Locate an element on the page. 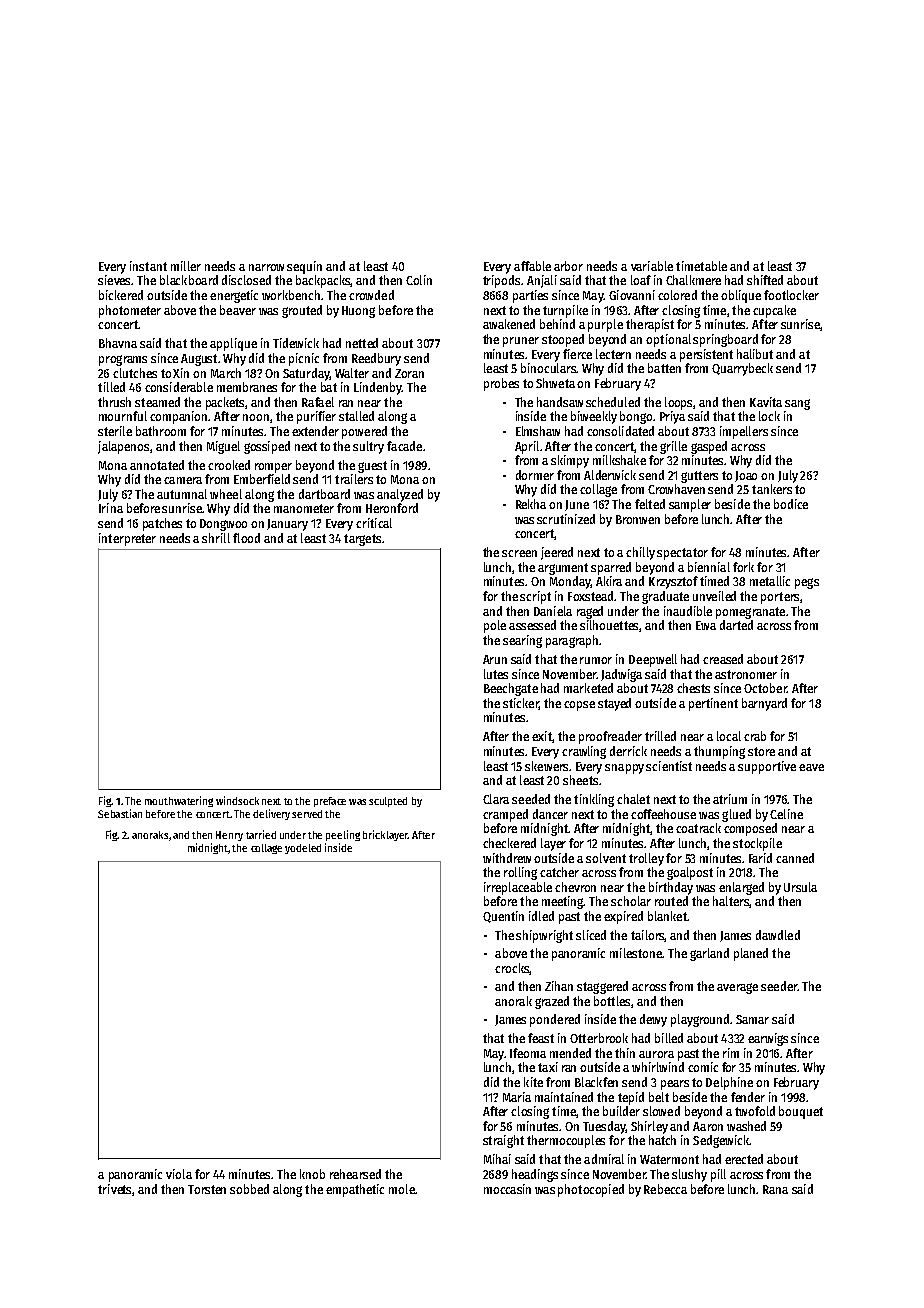  crocks is located at coordinates (512, 968).
